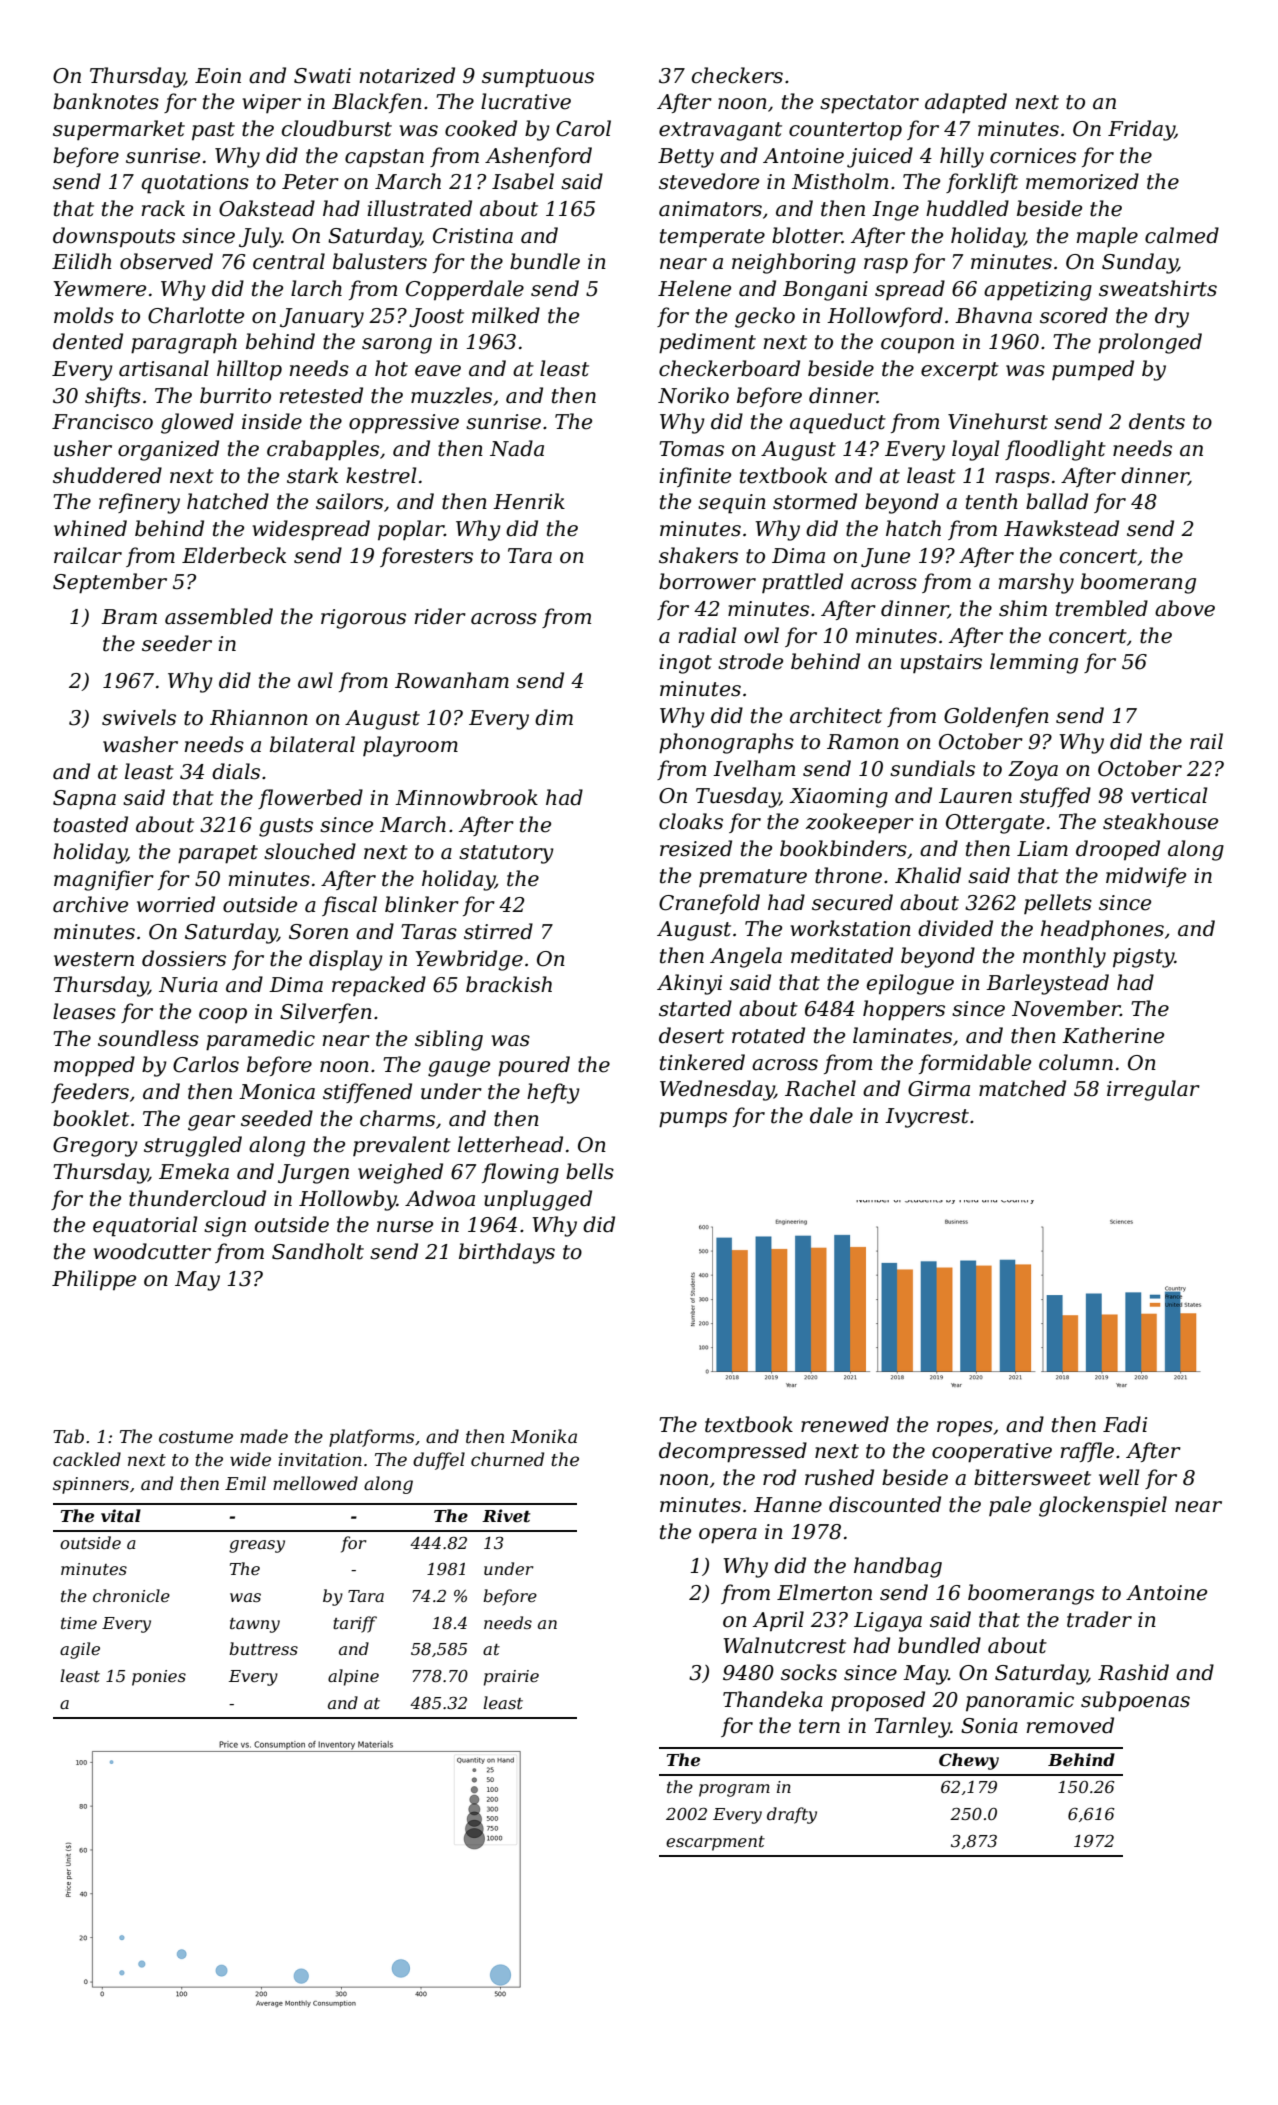  Describe the element at coordinates (538, 78) in the page. I see `sumptuous` at that location.
